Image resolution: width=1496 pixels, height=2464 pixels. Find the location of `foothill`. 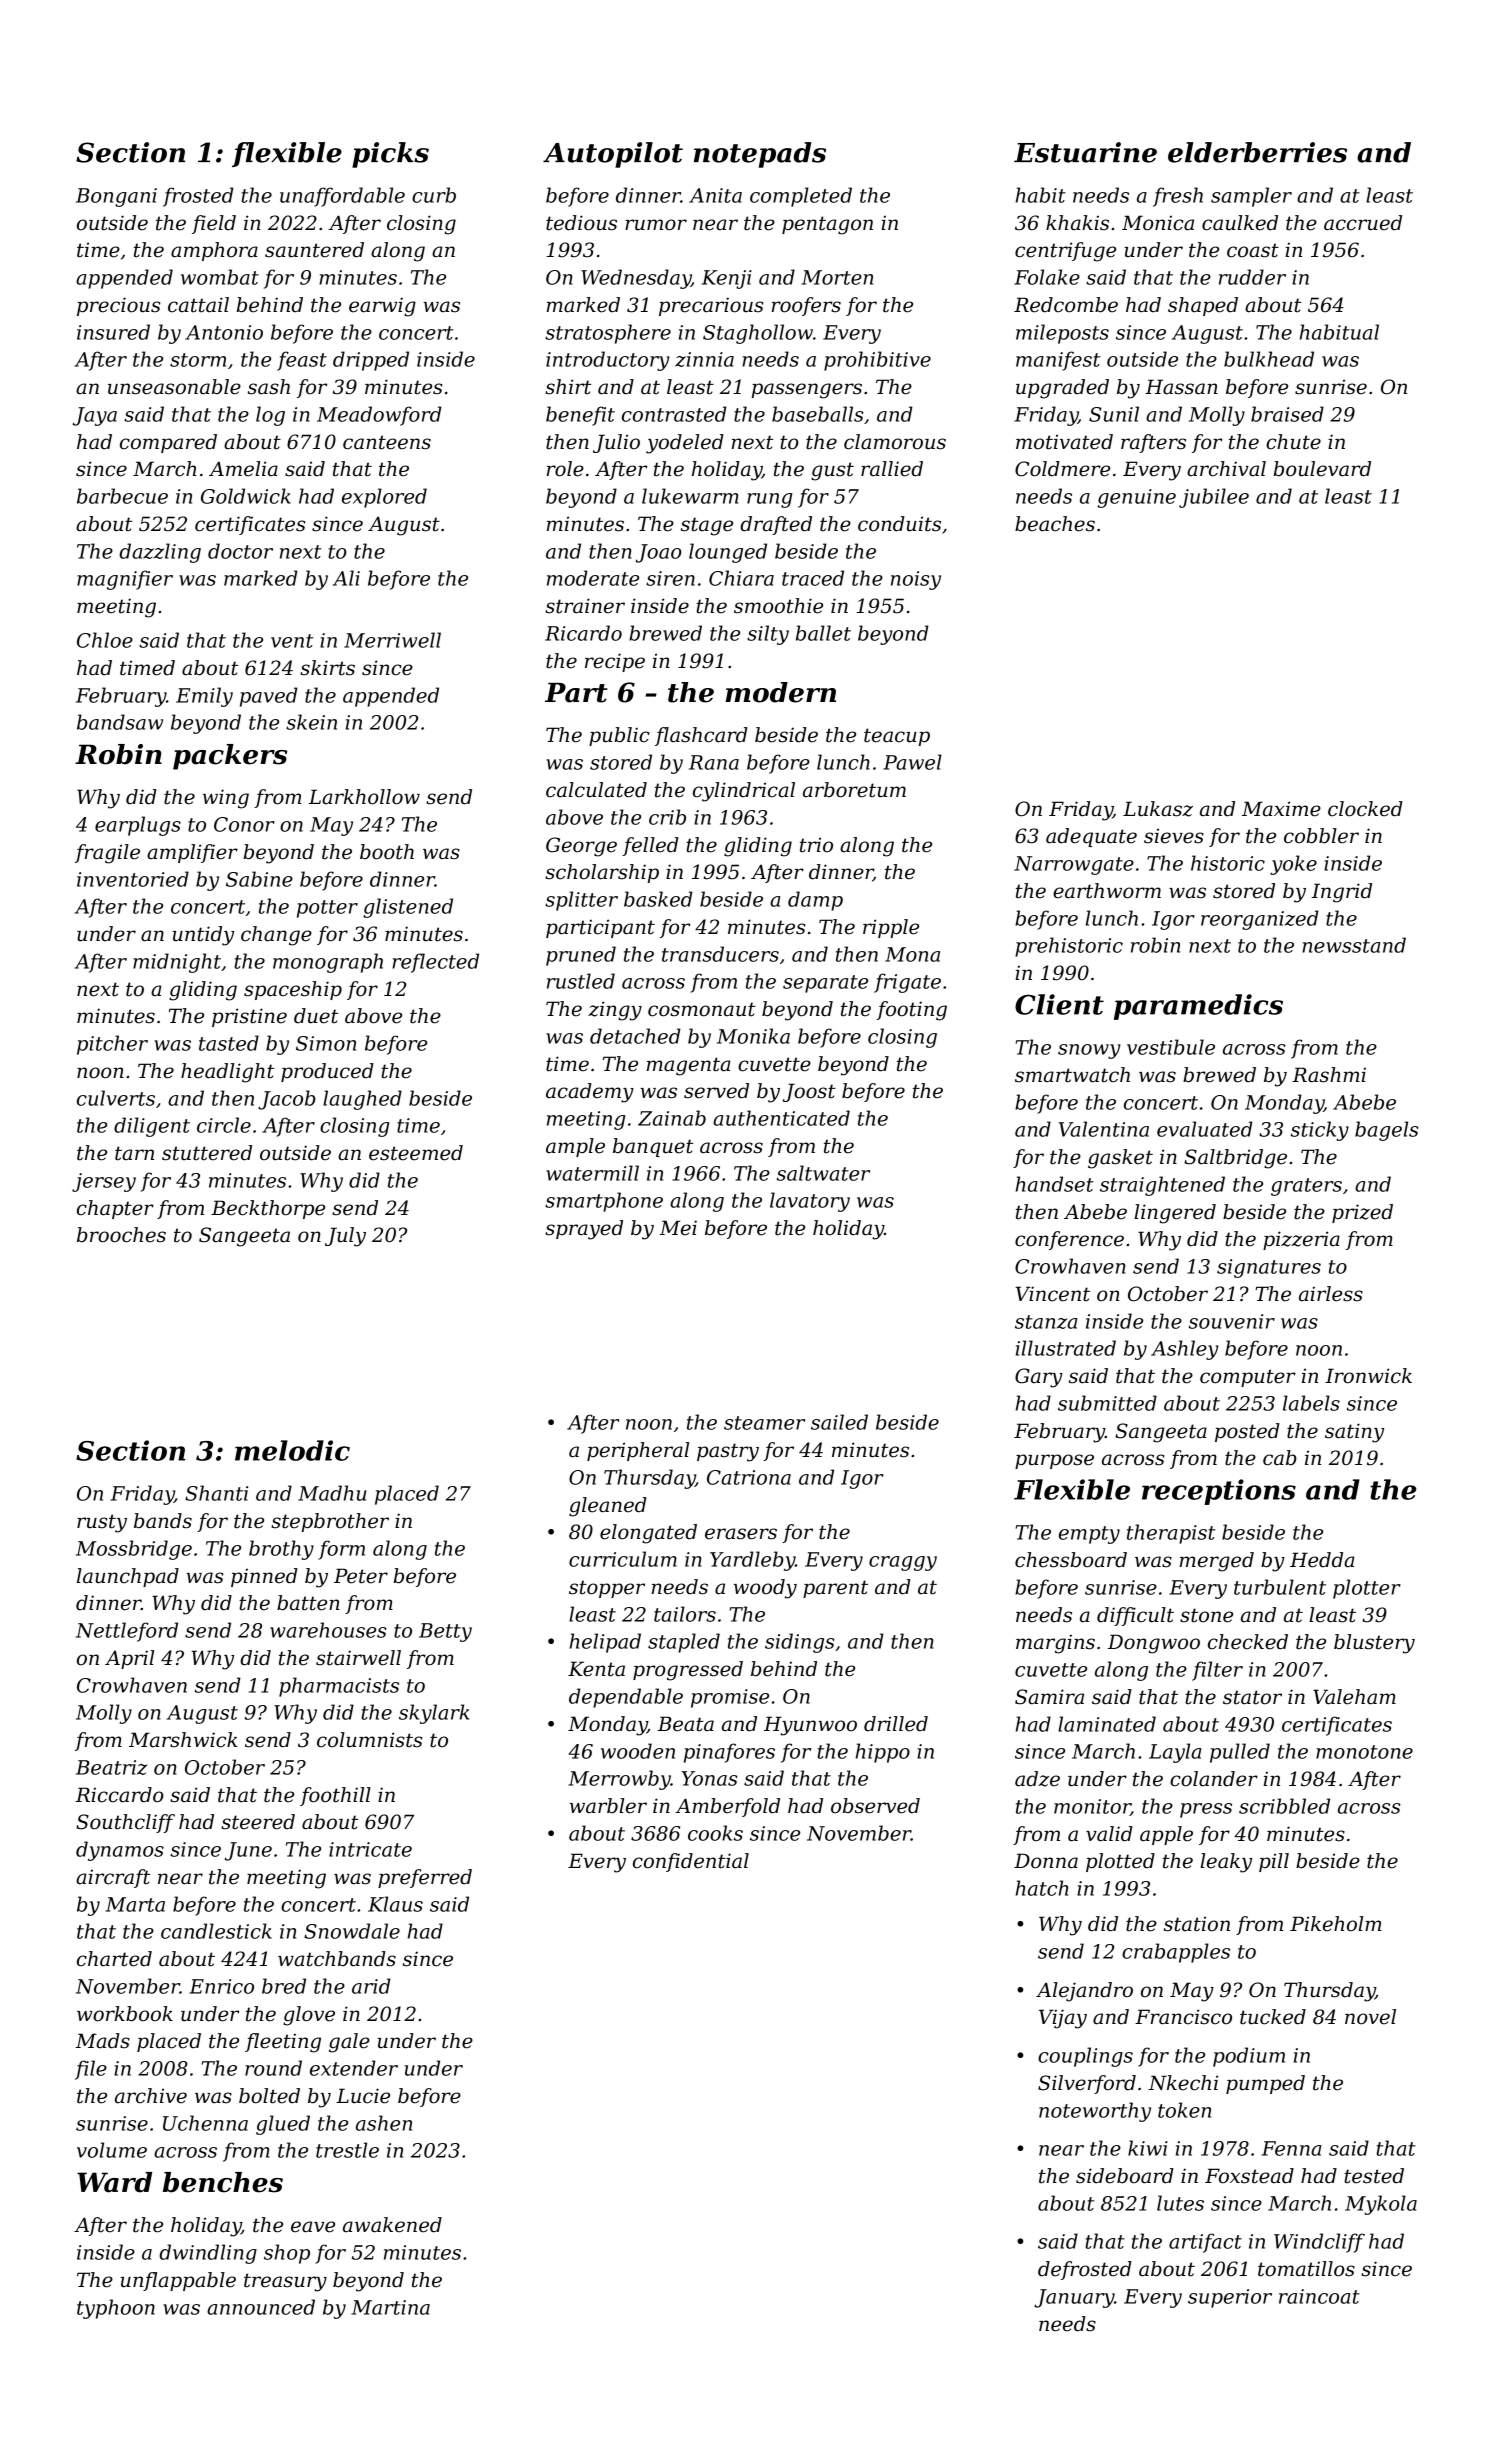

foothill is located at coordinates (335, 1796).
